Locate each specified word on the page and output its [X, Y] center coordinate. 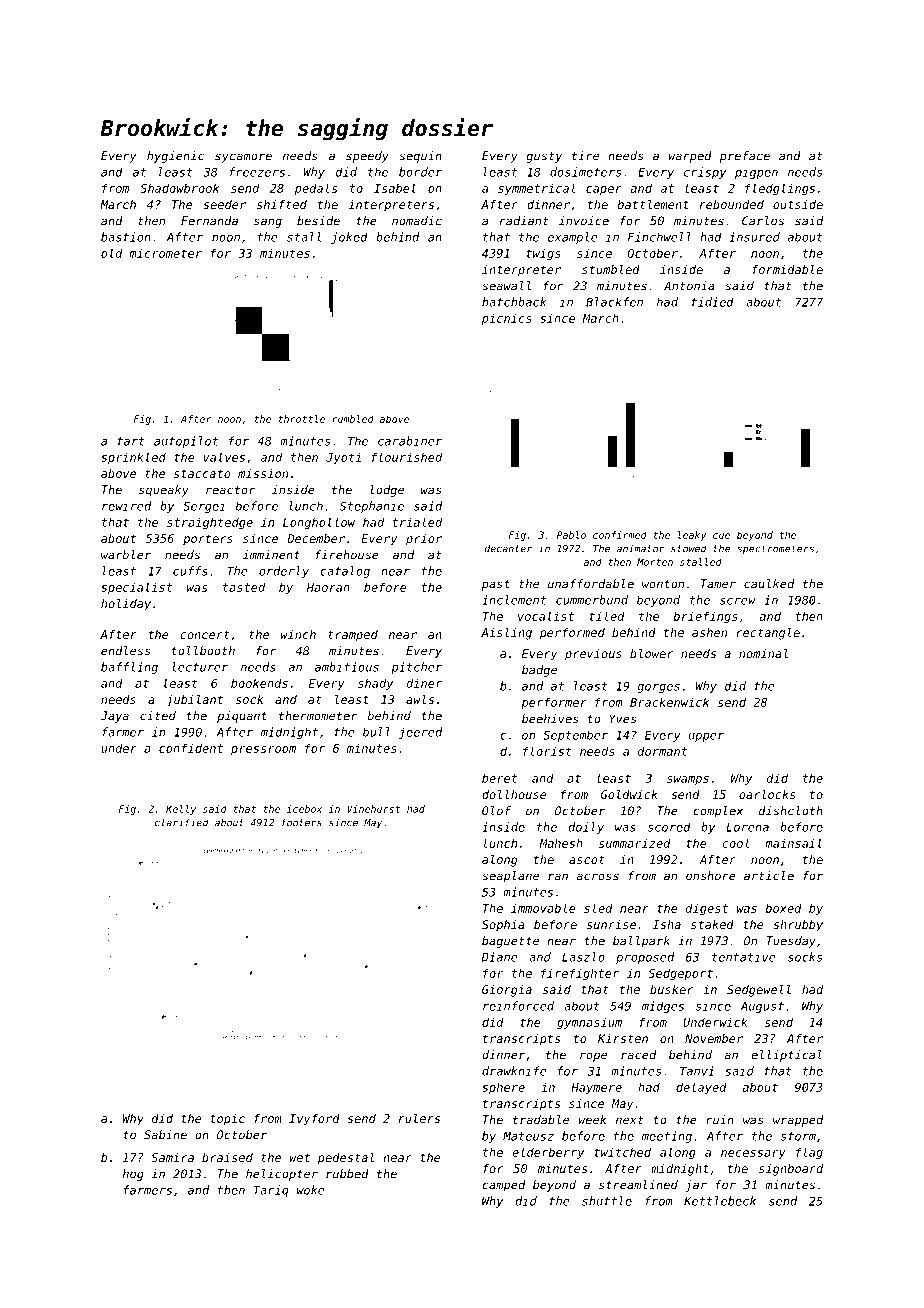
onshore [711, 876]
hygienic [175, 157]
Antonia [689, 286]
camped [503, 1186]
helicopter [282, 1175]
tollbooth [203, 651]
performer [554, 703]
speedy [367, 157]
